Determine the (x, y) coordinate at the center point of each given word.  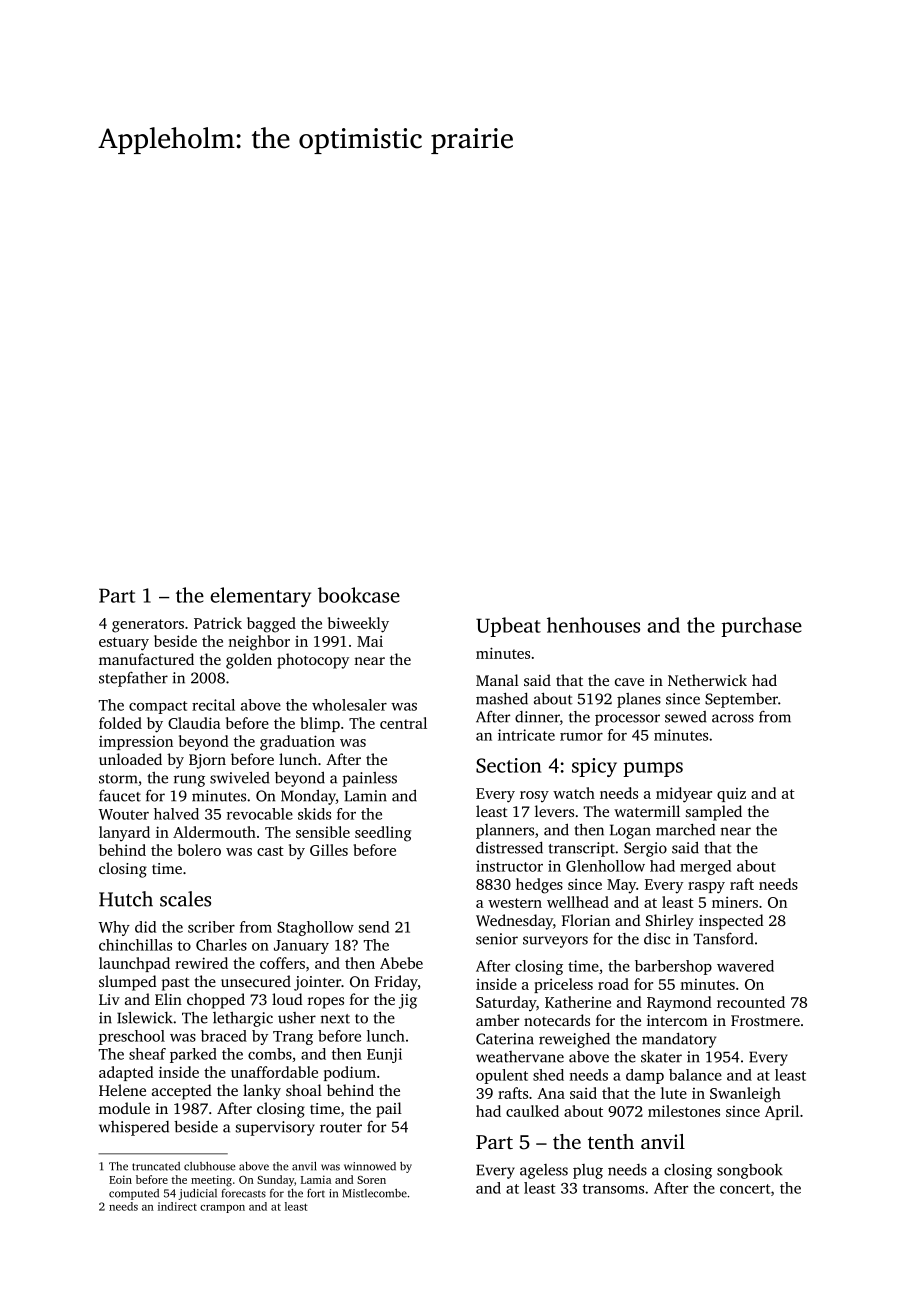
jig (408, 1001)
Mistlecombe (374, 1193)
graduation (297, 743)
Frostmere (765, 1020)
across (733, 718)
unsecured (256, 981)
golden (249, 661)
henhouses (593, 625)
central (403, 723)
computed (134, 1194)
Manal (497, 680)
